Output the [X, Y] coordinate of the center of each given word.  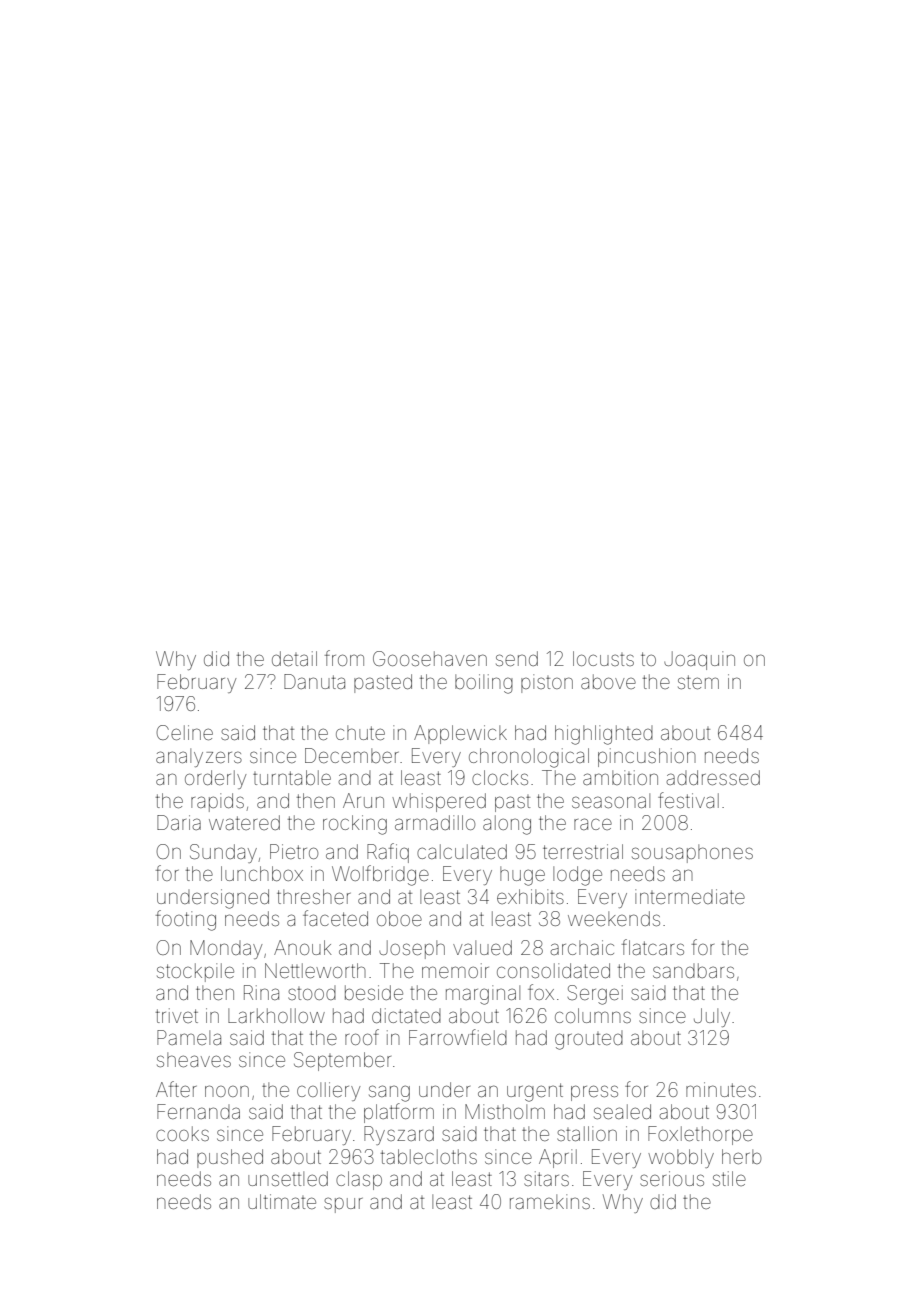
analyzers [199, 757]
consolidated [553, 970]
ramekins [550, 1201]
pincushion [647, 757]
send [517, 658]
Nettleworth [315, 970]
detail [294, 658]
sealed [622, 1111]
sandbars [693, 970]
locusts [603, 658]
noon [227, 1091]
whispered [439, 802]
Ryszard [399, 1135]
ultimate [282, 1201]
